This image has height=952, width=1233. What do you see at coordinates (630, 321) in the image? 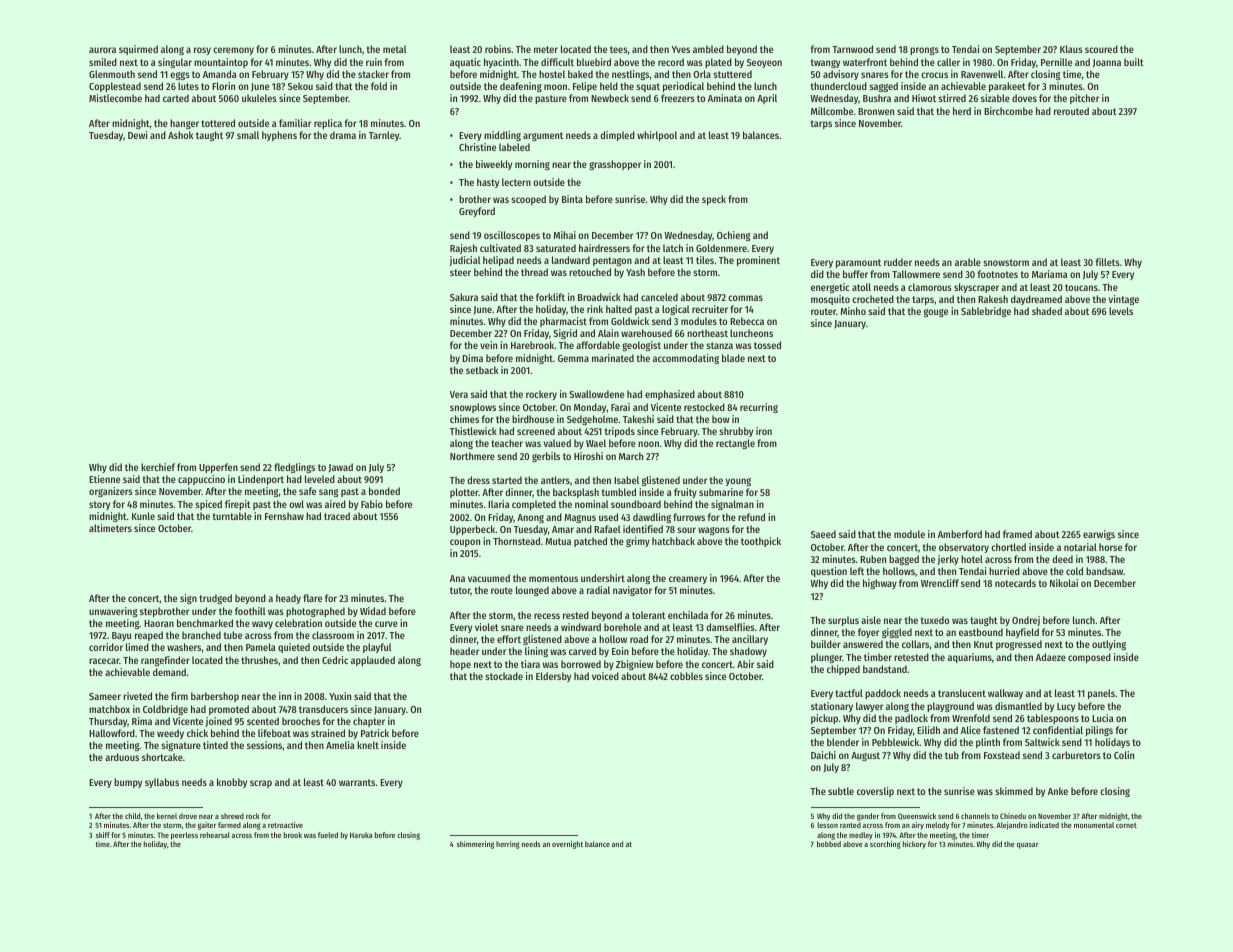
I see `Goldwick` at bounding box center [630, 321].
